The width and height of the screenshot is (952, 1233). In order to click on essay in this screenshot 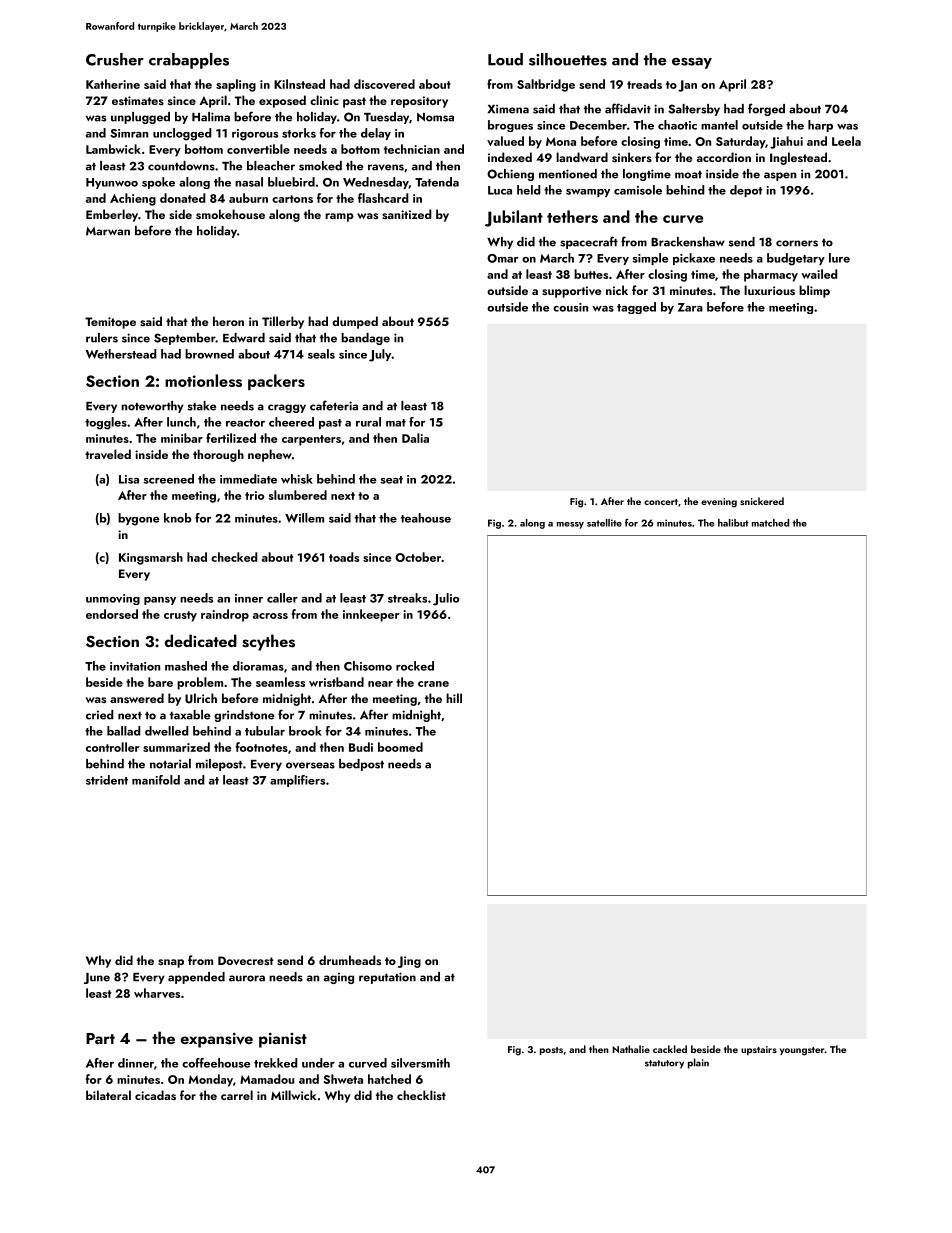, I will do `click(692, 63)`.
